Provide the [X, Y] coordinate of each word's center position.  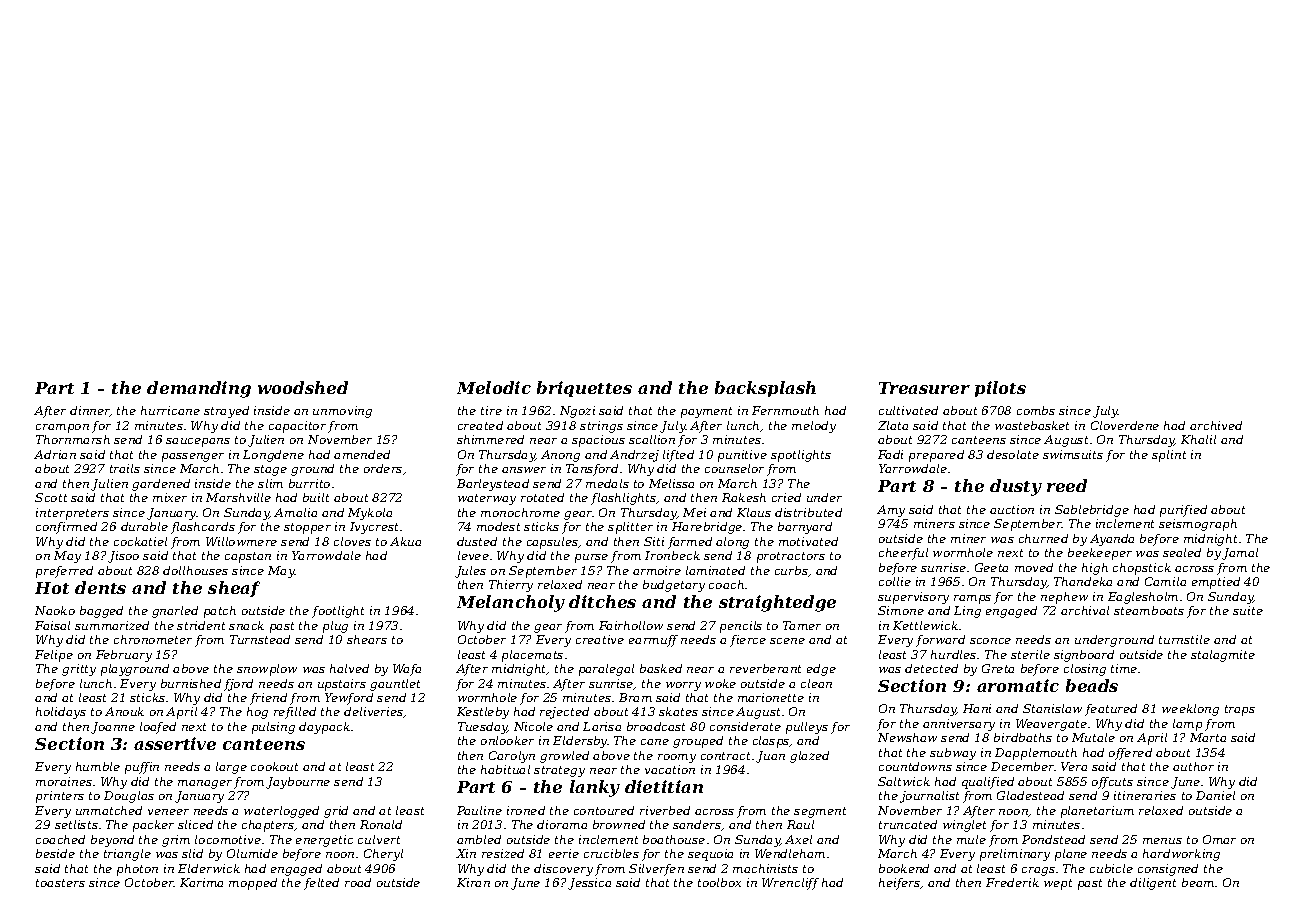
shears [367, 639]
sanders [697, 824]
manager [205, 784]
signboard [1084, 656]
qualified [988, 783]
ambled [479, 839]
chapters [268, 826]
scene [787, 641]
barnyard [805, 528]
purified [1183, 511]
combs [1036, 410]
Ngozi [577, 412]
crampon [62, 428]
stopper [307, 528]
